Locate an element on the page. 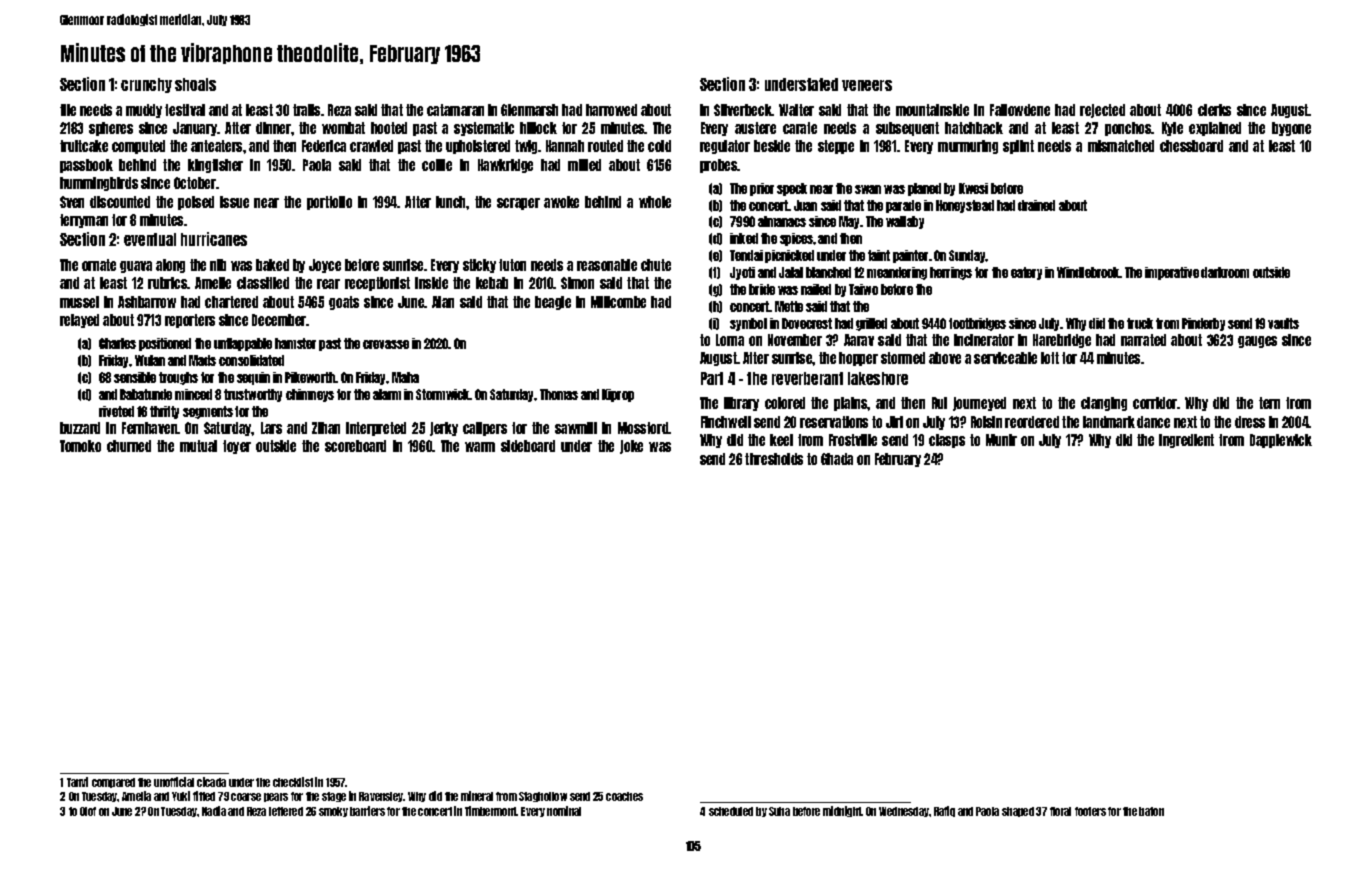 The width and height of the image is (1372, 887). rejected is located at coordinates (1102, 111).
